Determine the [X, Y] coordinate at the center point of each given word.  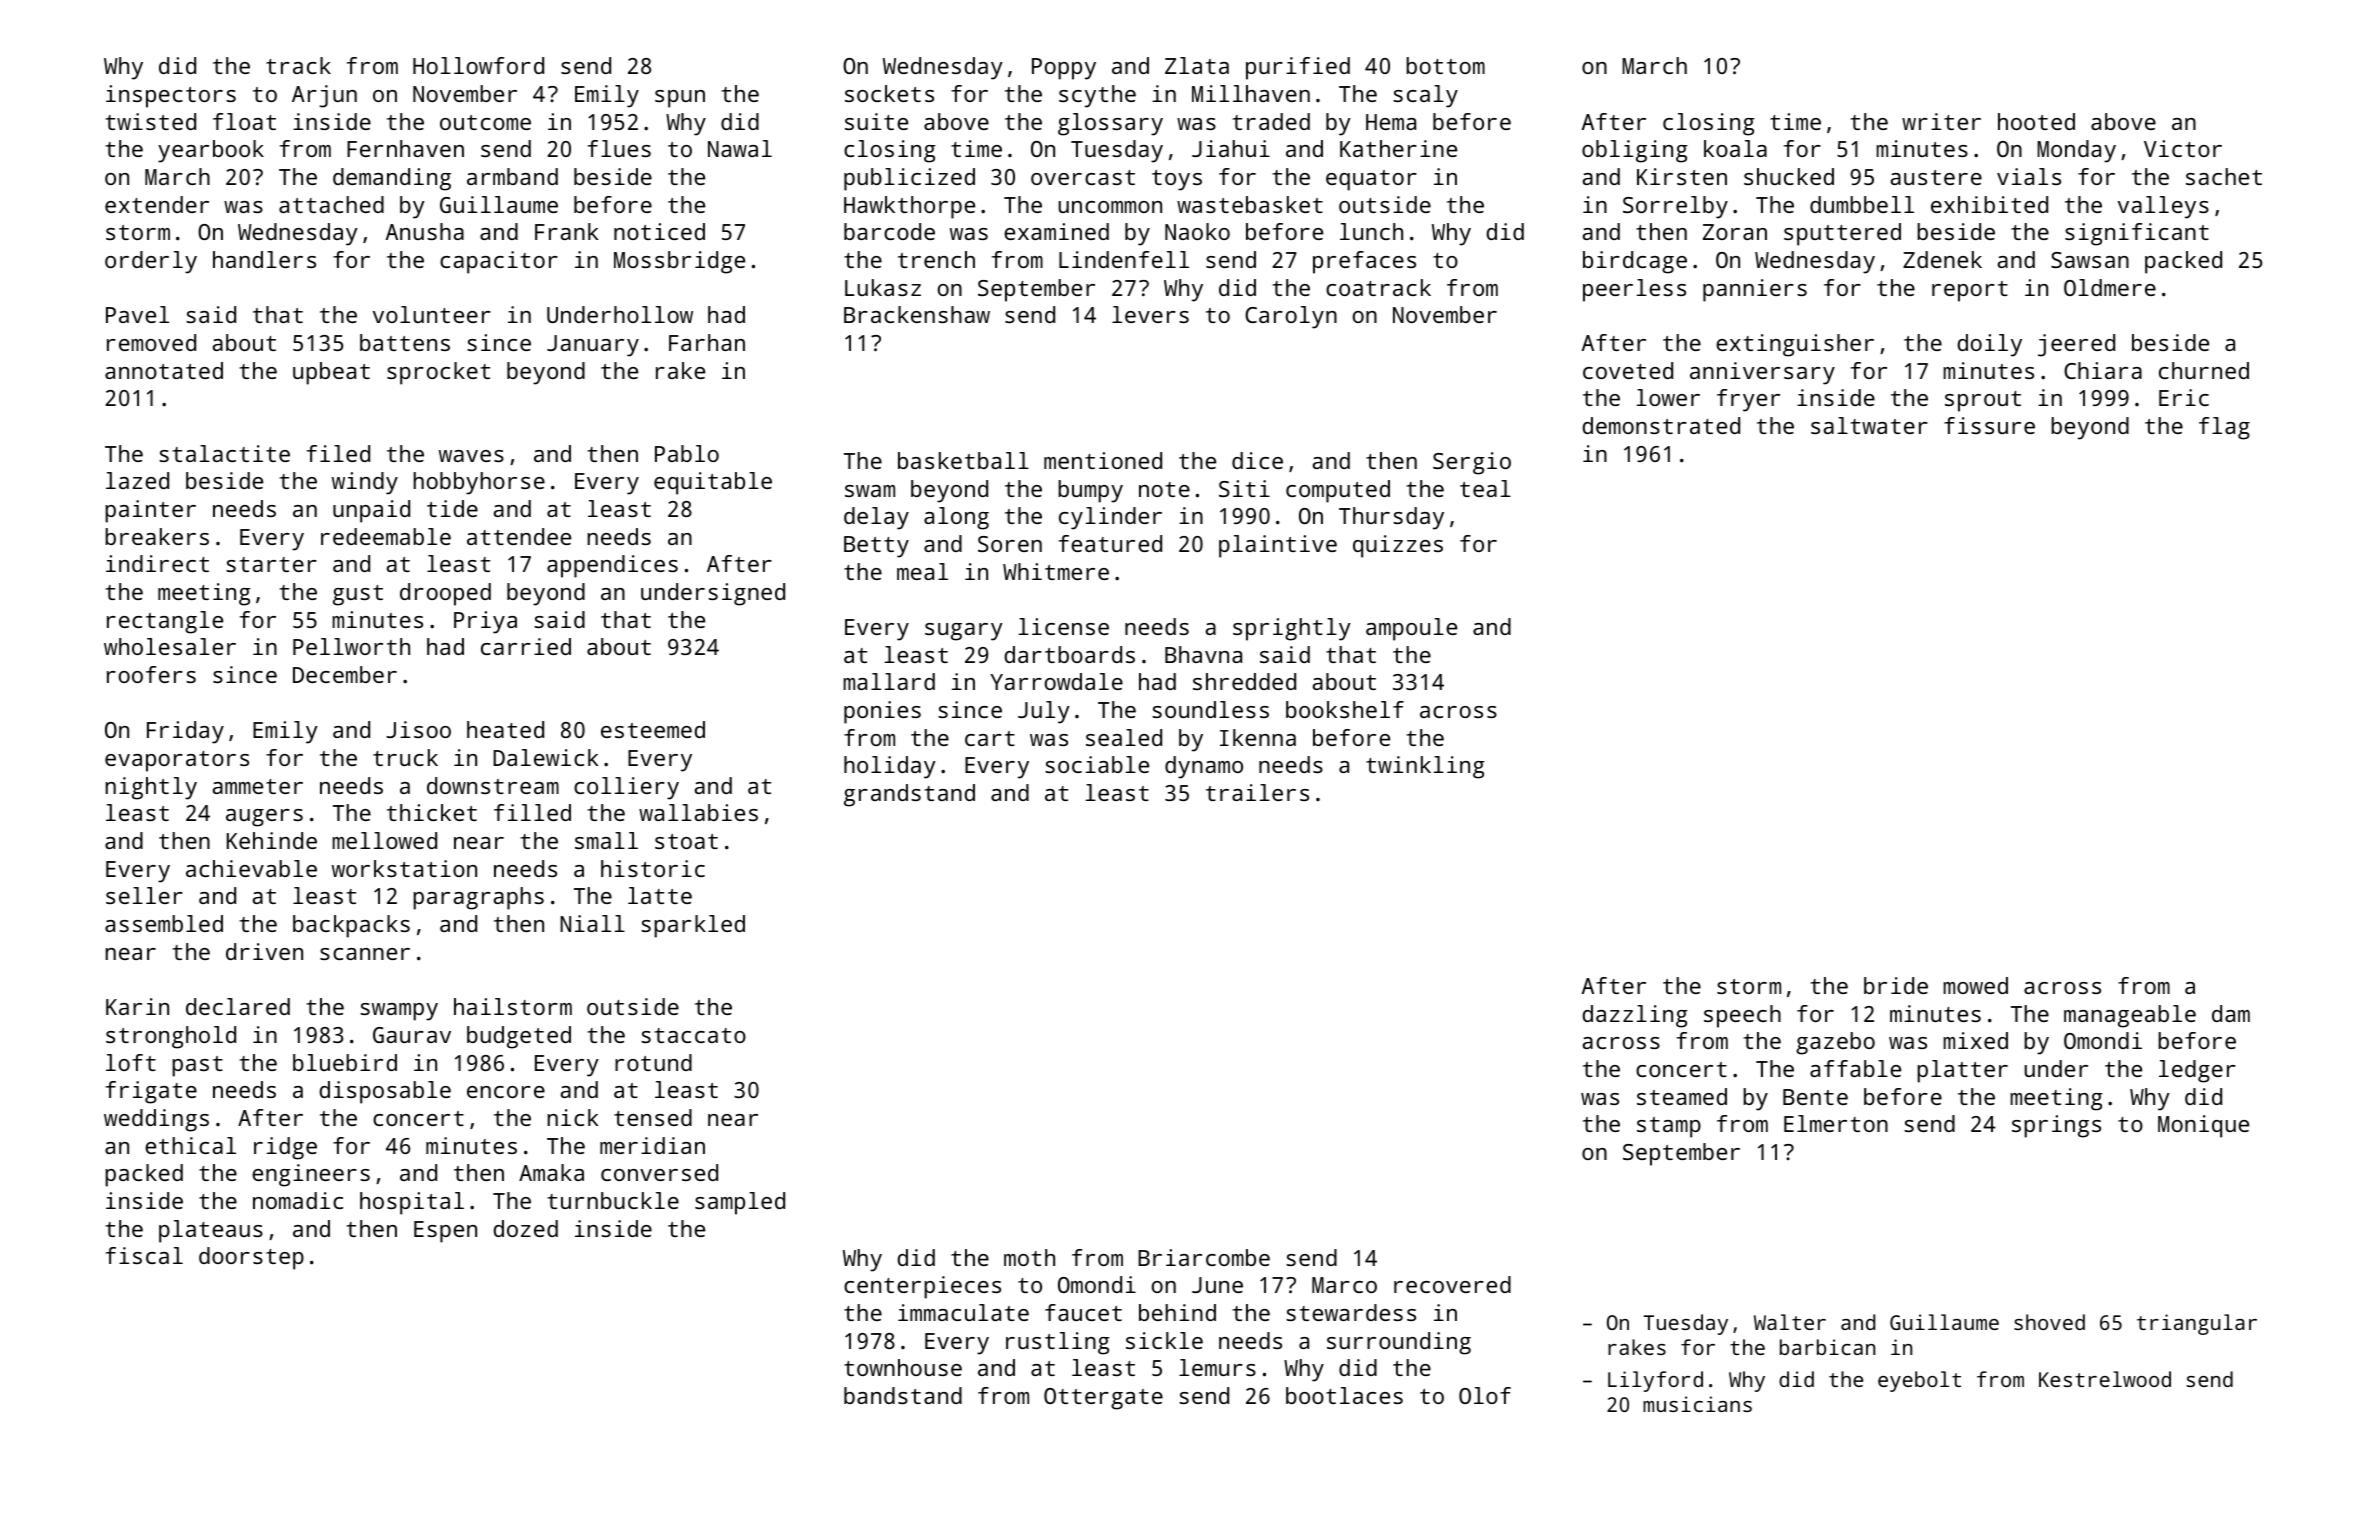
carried [526, 646]
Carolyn [1291, 317]
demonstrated [1661, 425]
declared [238, 1006]
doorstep [251, 1258]
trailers [1257, 792]
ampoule [1411, 629]
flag [2224, 428]
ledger [2197, 1071]
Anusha [425, 231]
